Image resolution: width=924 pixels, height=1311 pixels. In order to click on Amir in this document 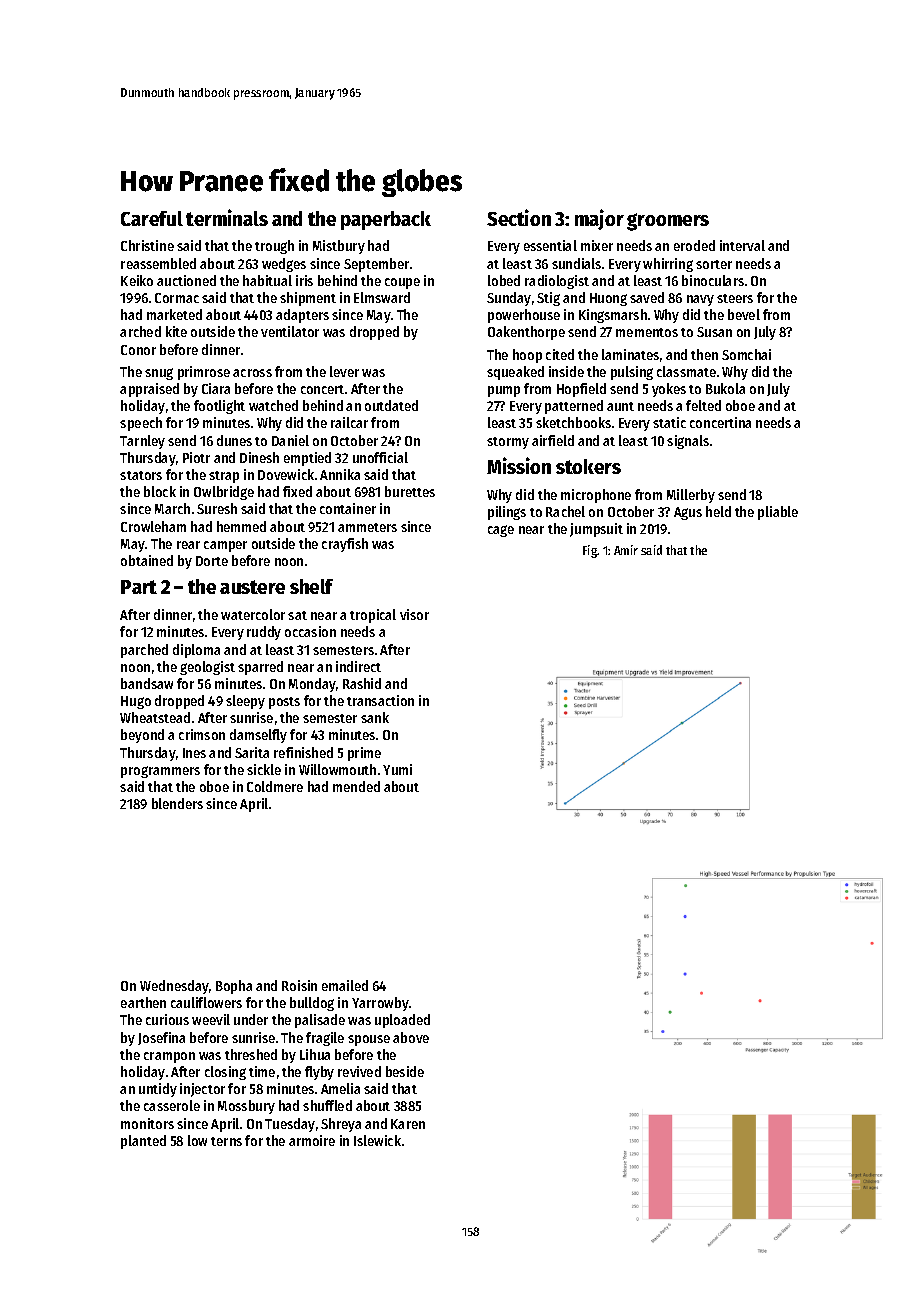, I will do `click(626, 550)`.
